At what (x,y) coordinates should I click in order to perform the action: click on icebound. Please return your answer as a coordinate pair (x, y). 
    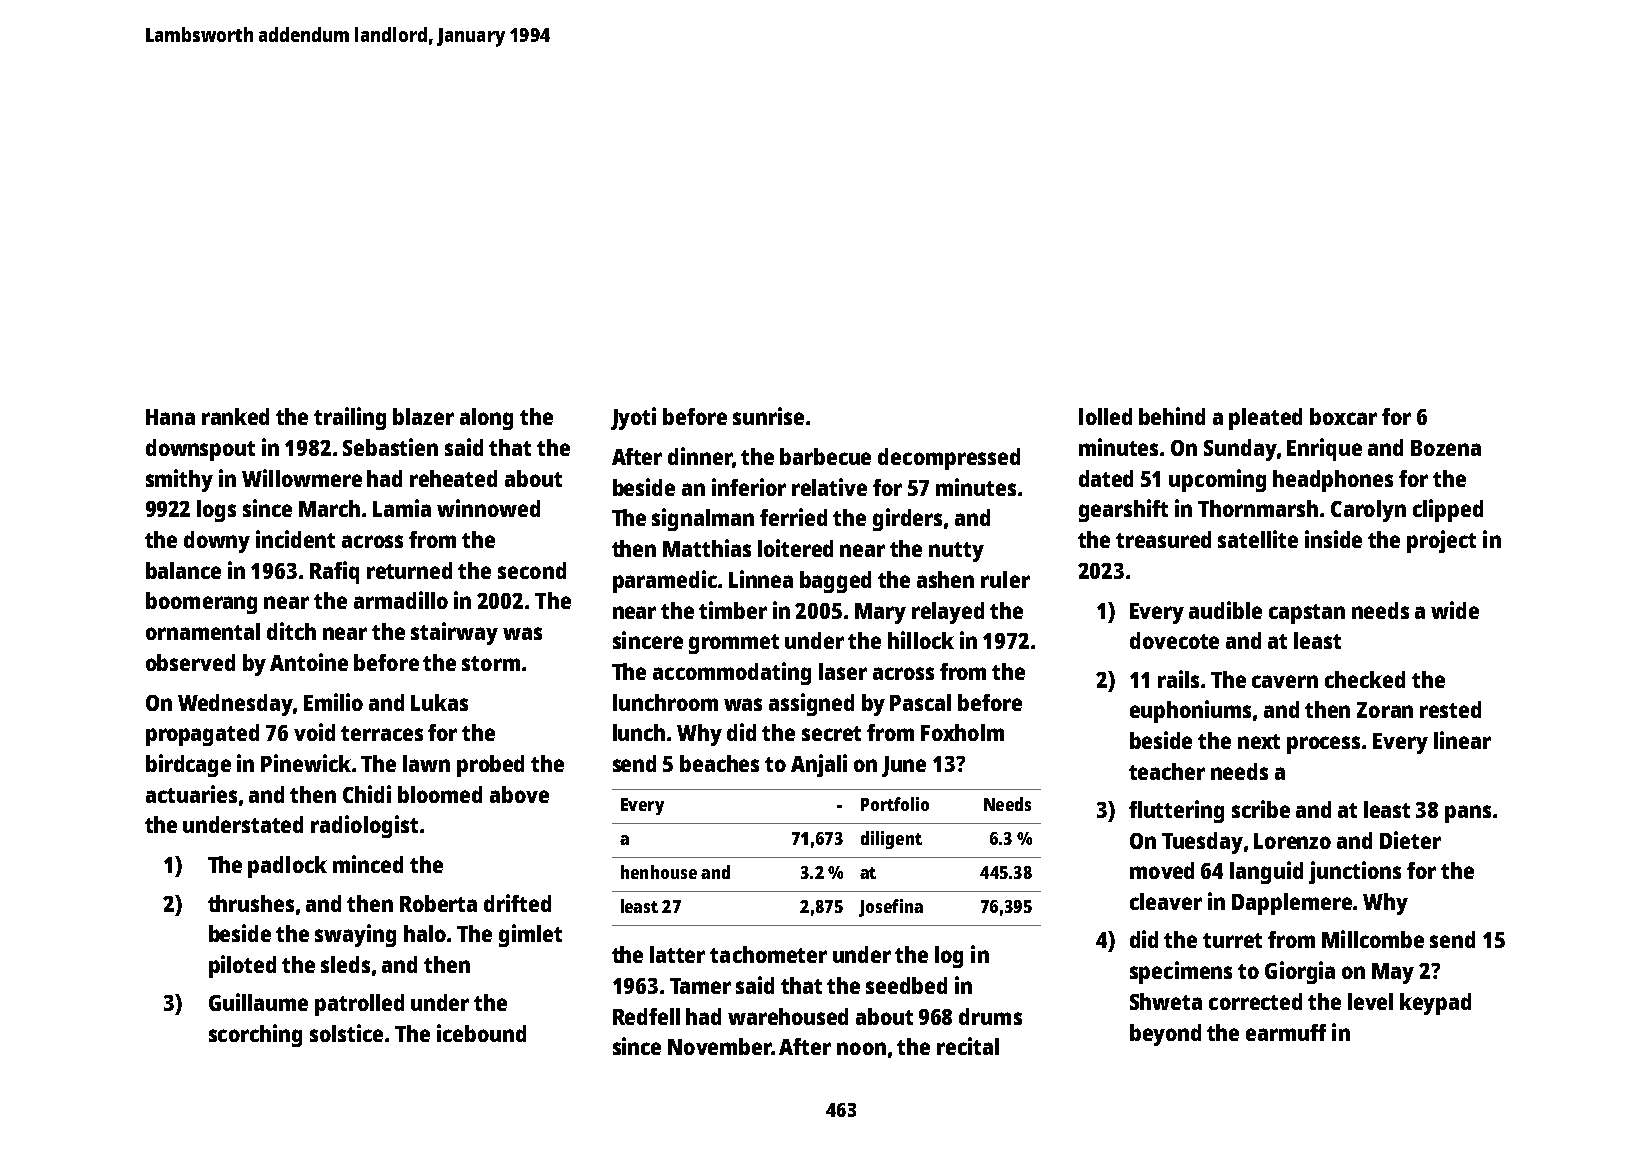
    Looking at the image, I should click on (481, 1033).
